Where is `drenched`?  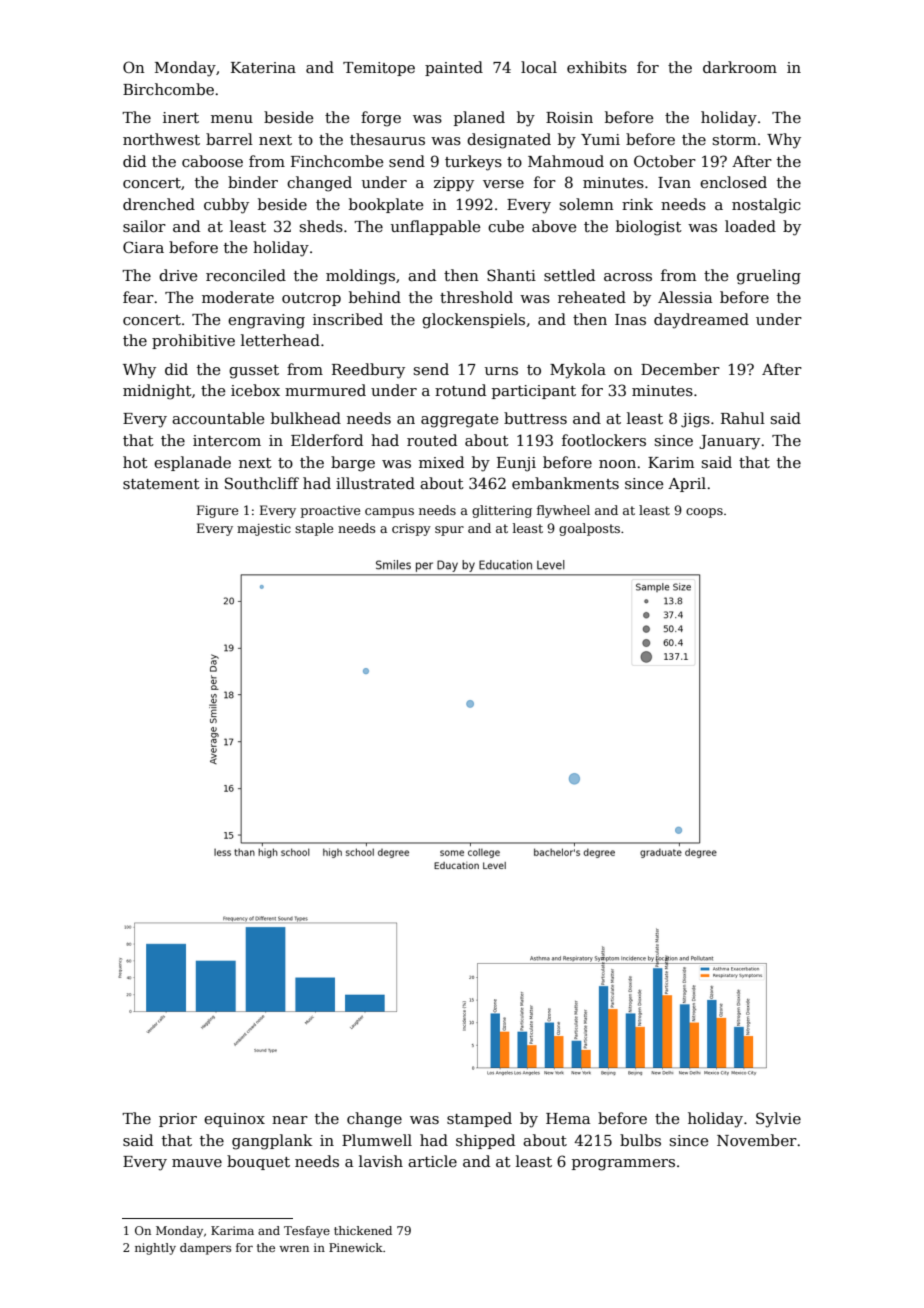 drenched is located at coordinates (159, 204).
